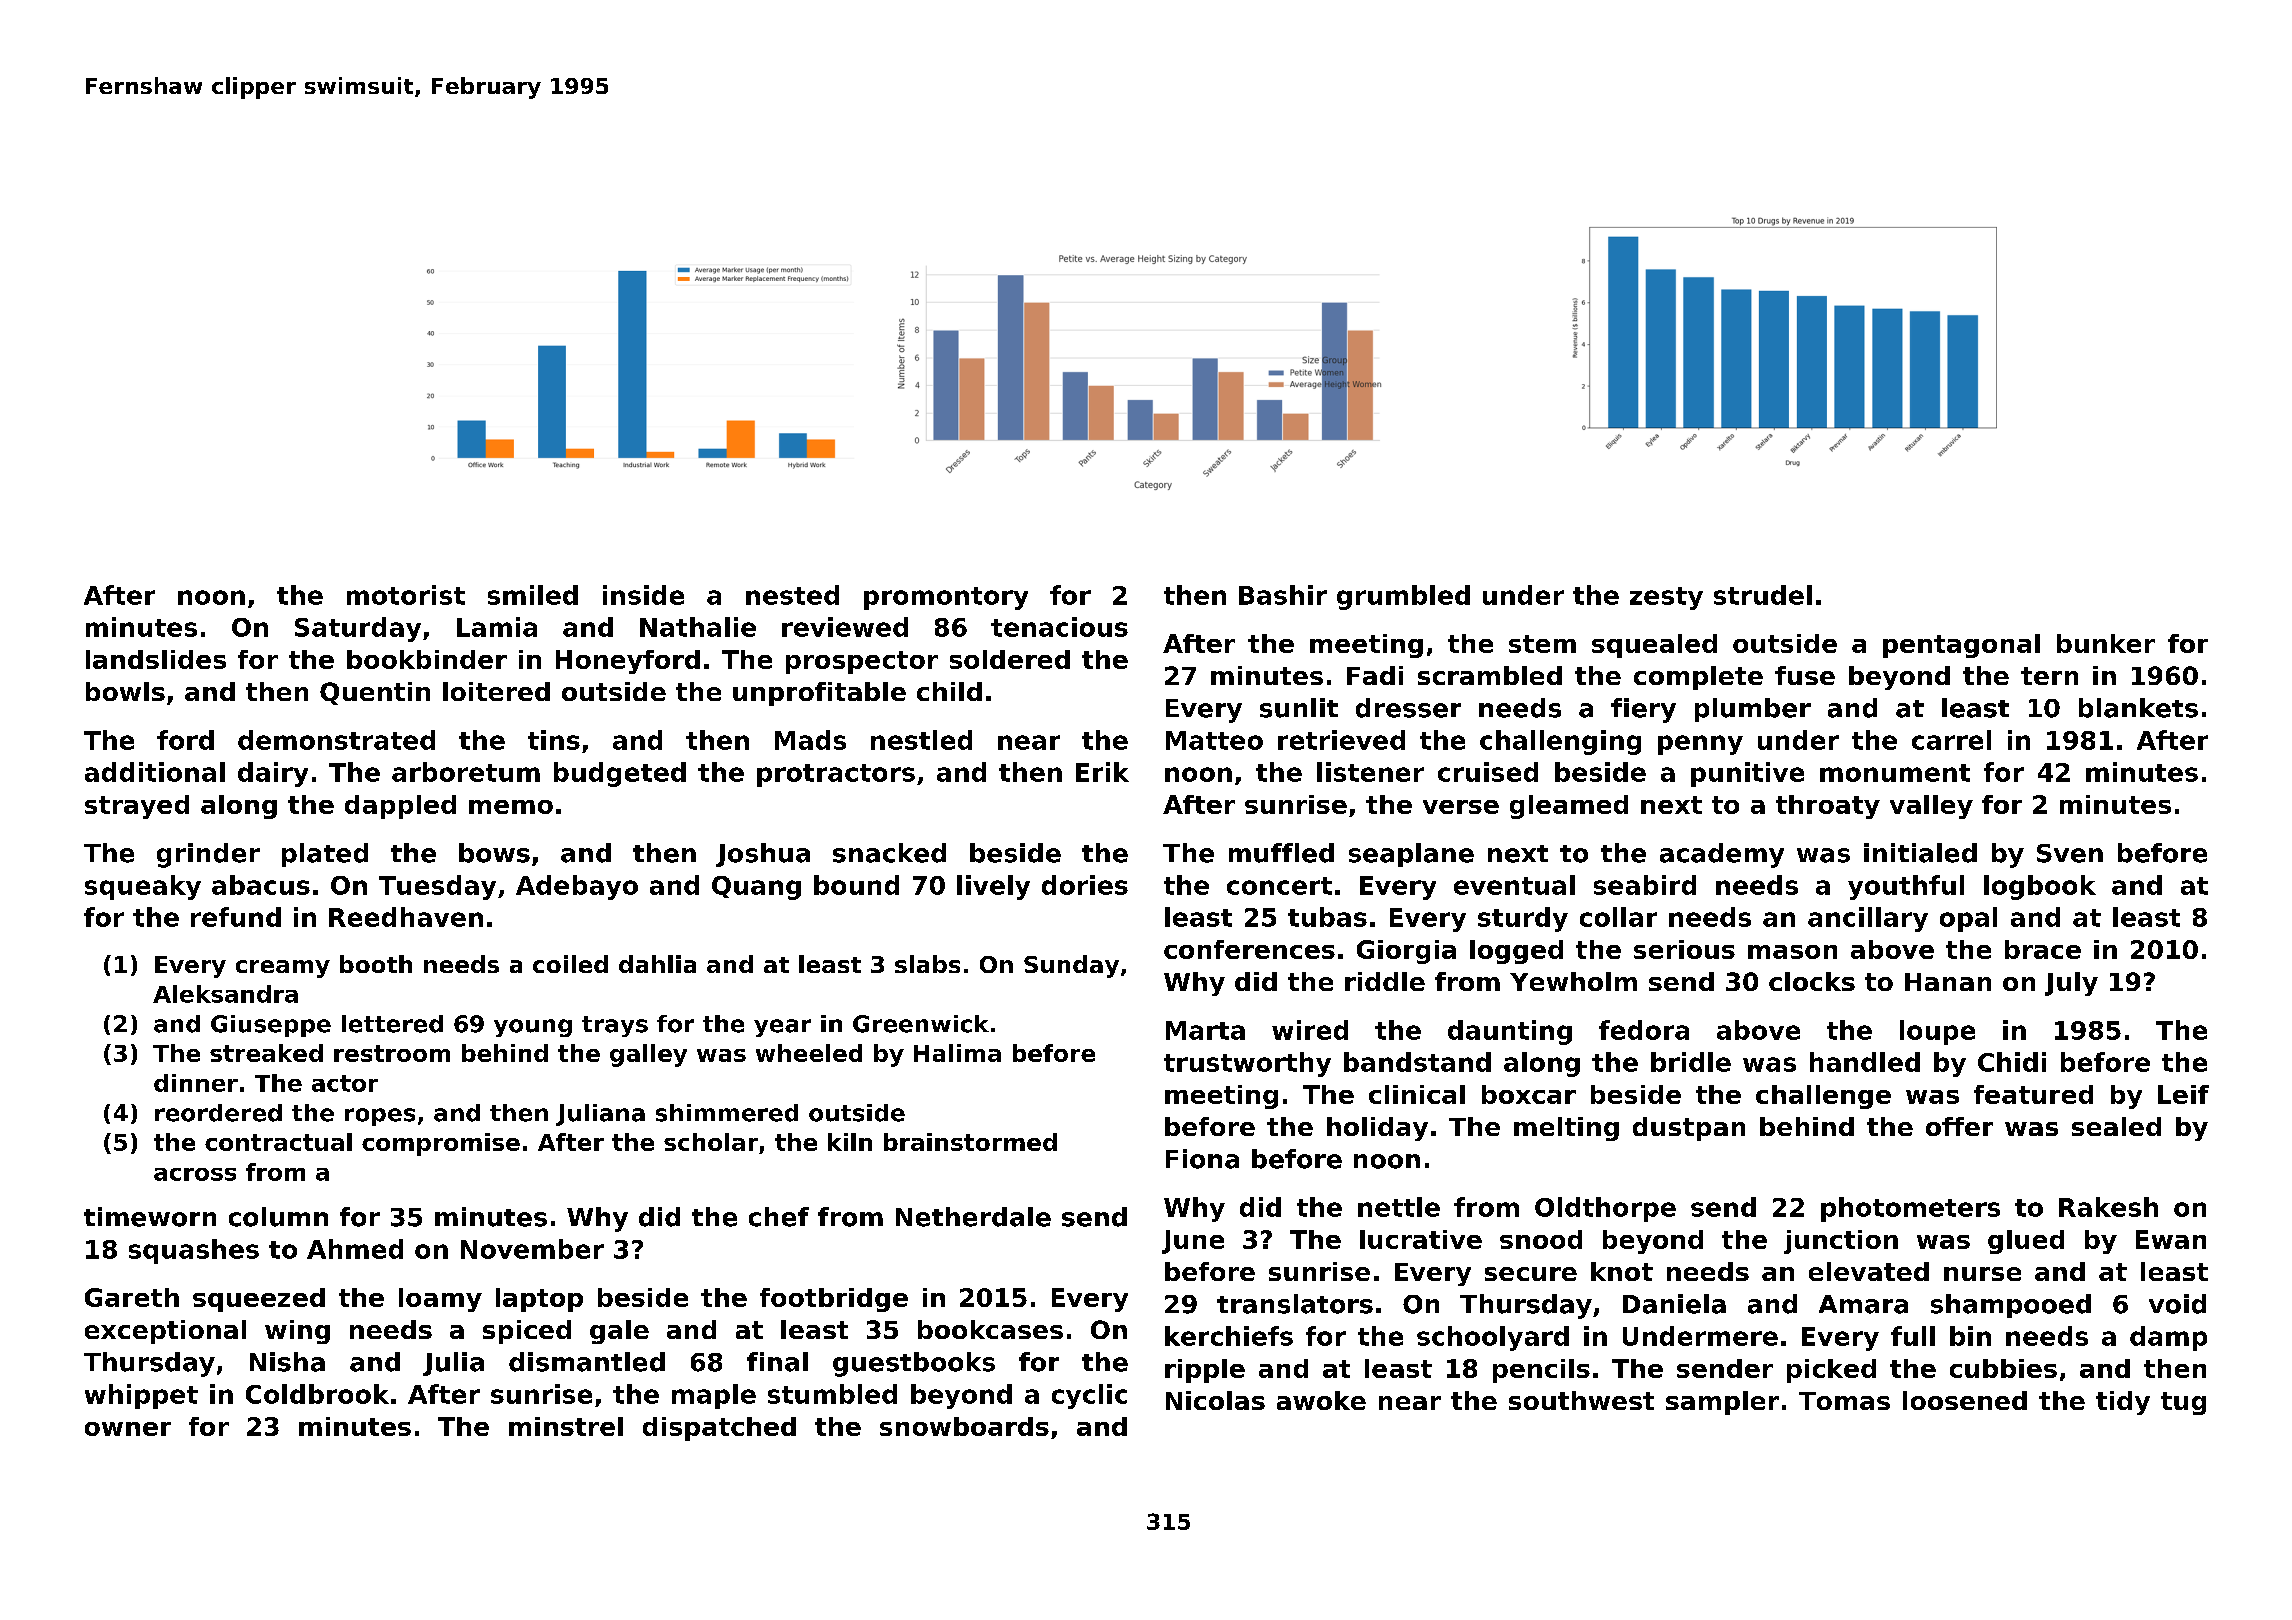 The height and width of the image is (1620, 2292). I want to click on awoke, so click(1321, 1400).
